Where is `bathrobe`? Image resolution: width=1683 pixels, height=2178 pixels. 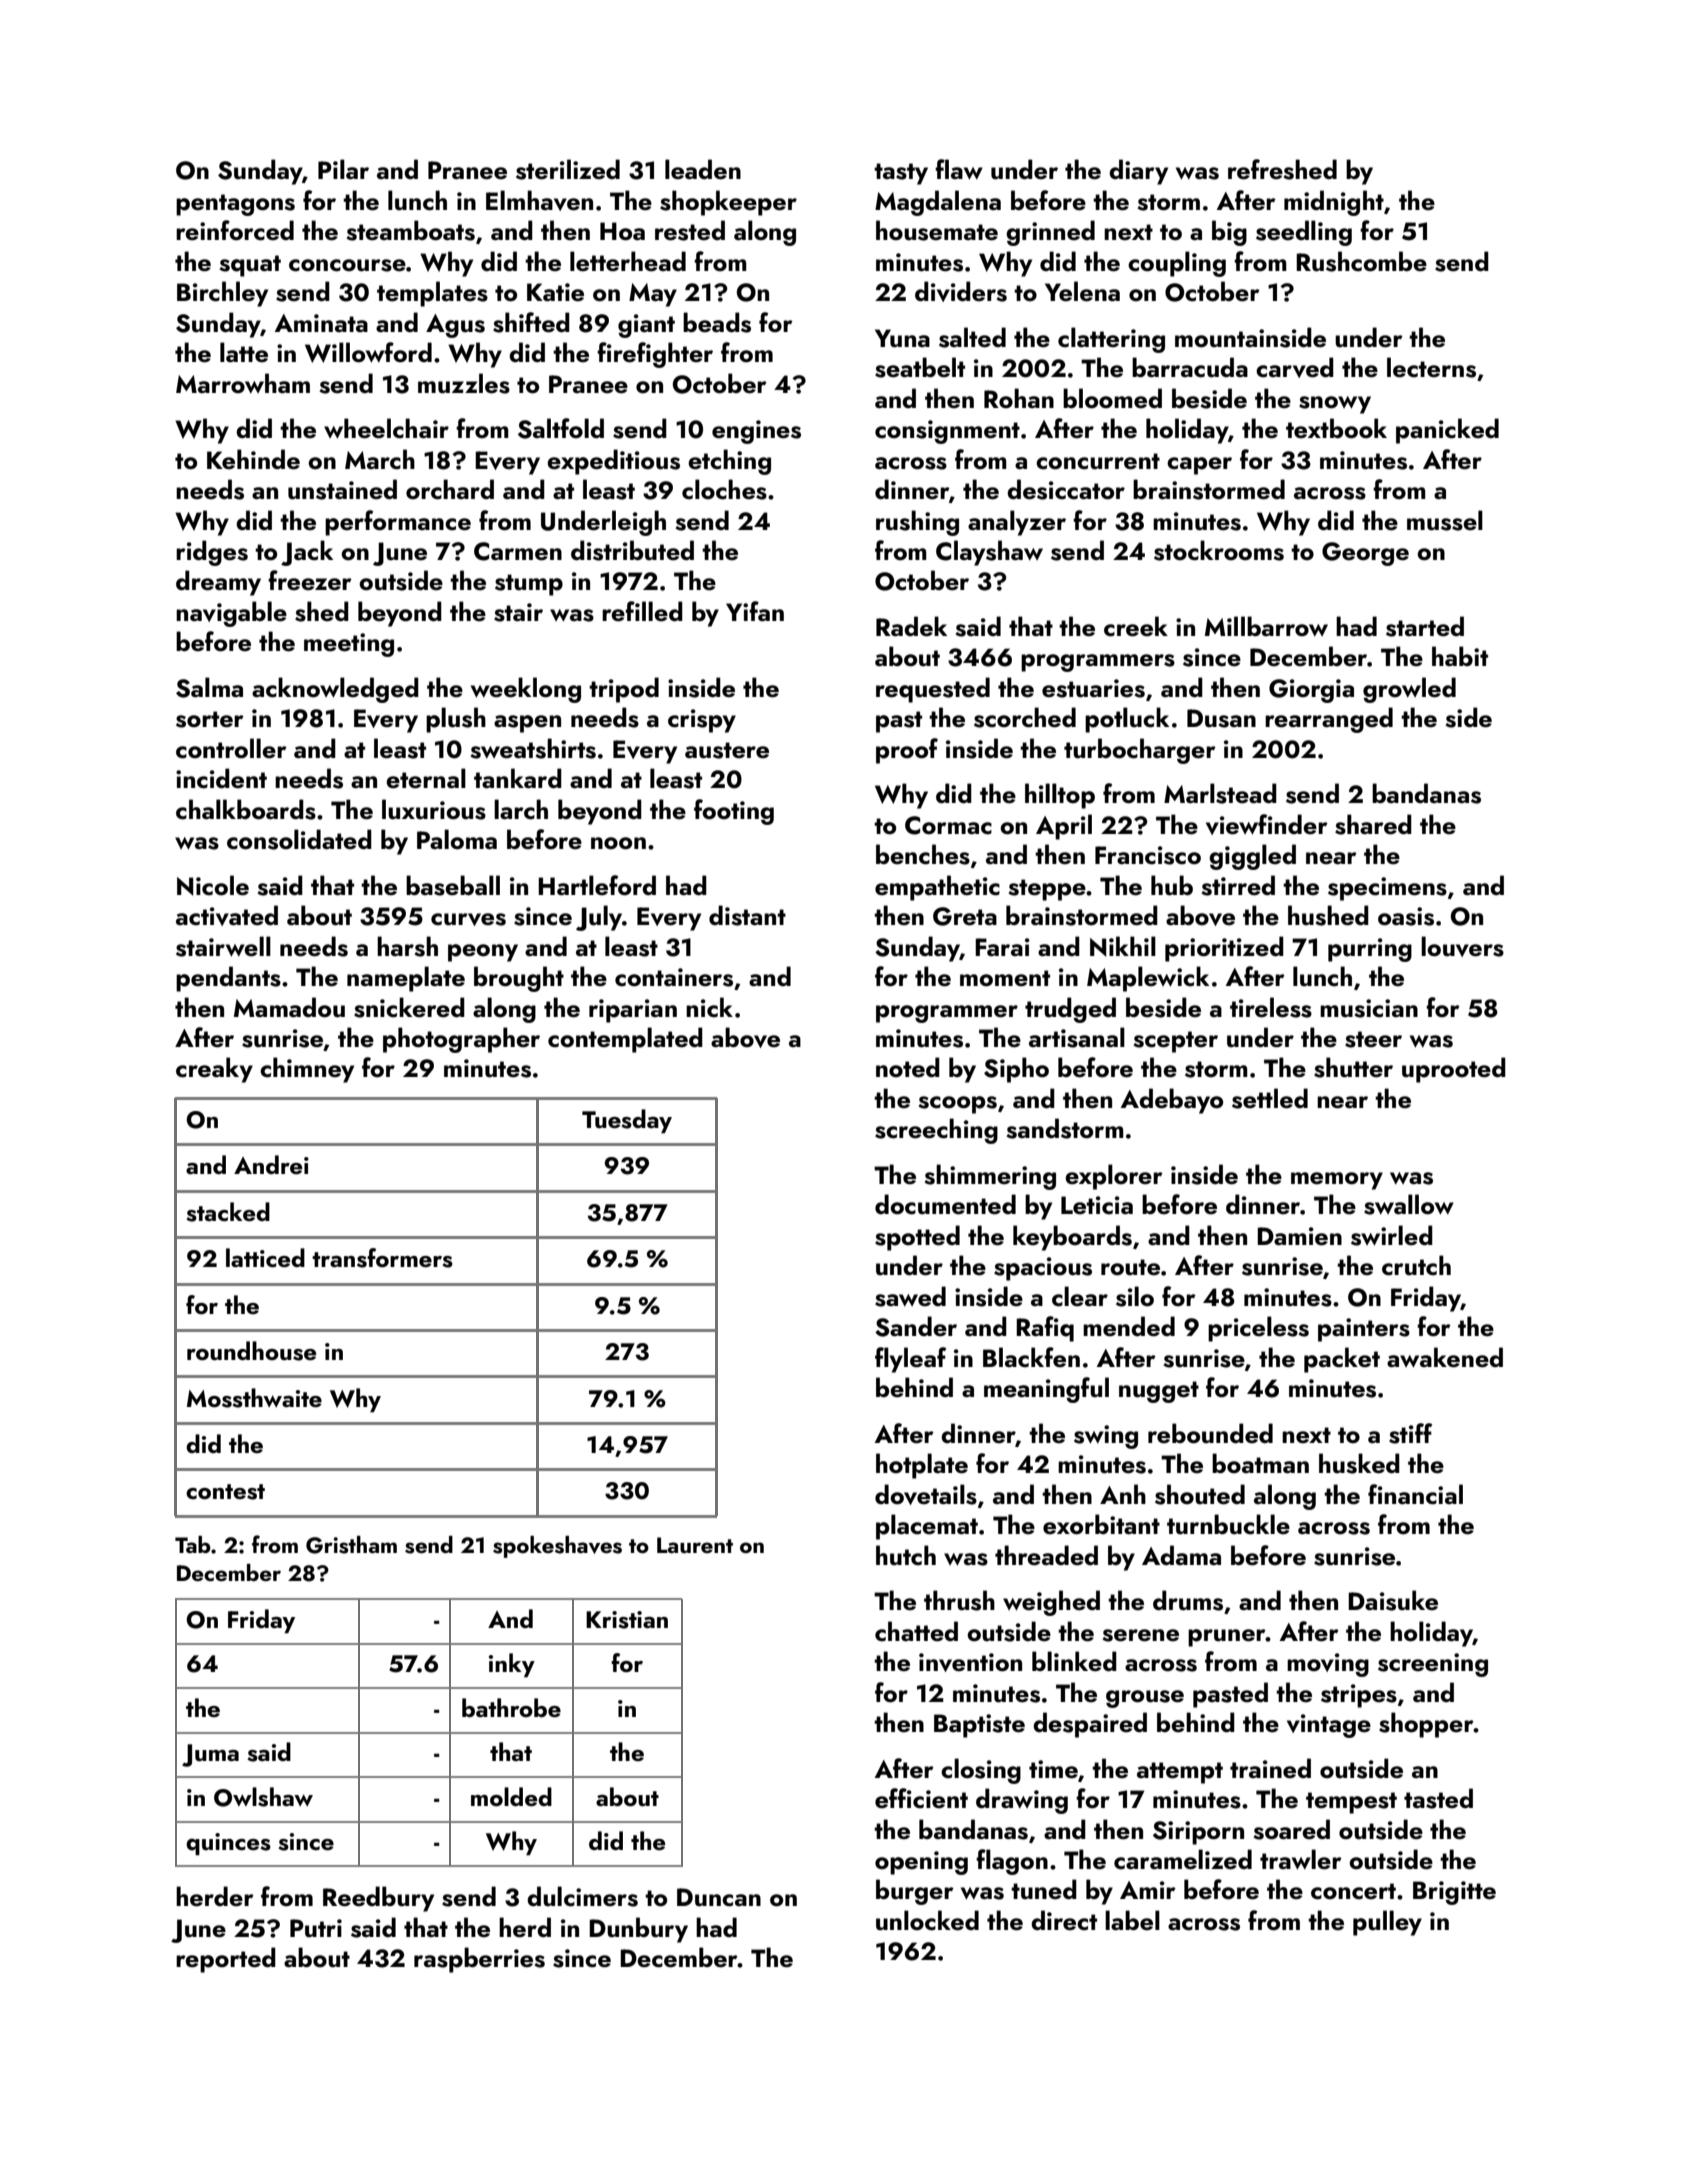 bathrobe is located at coordinates (511, 1707).
